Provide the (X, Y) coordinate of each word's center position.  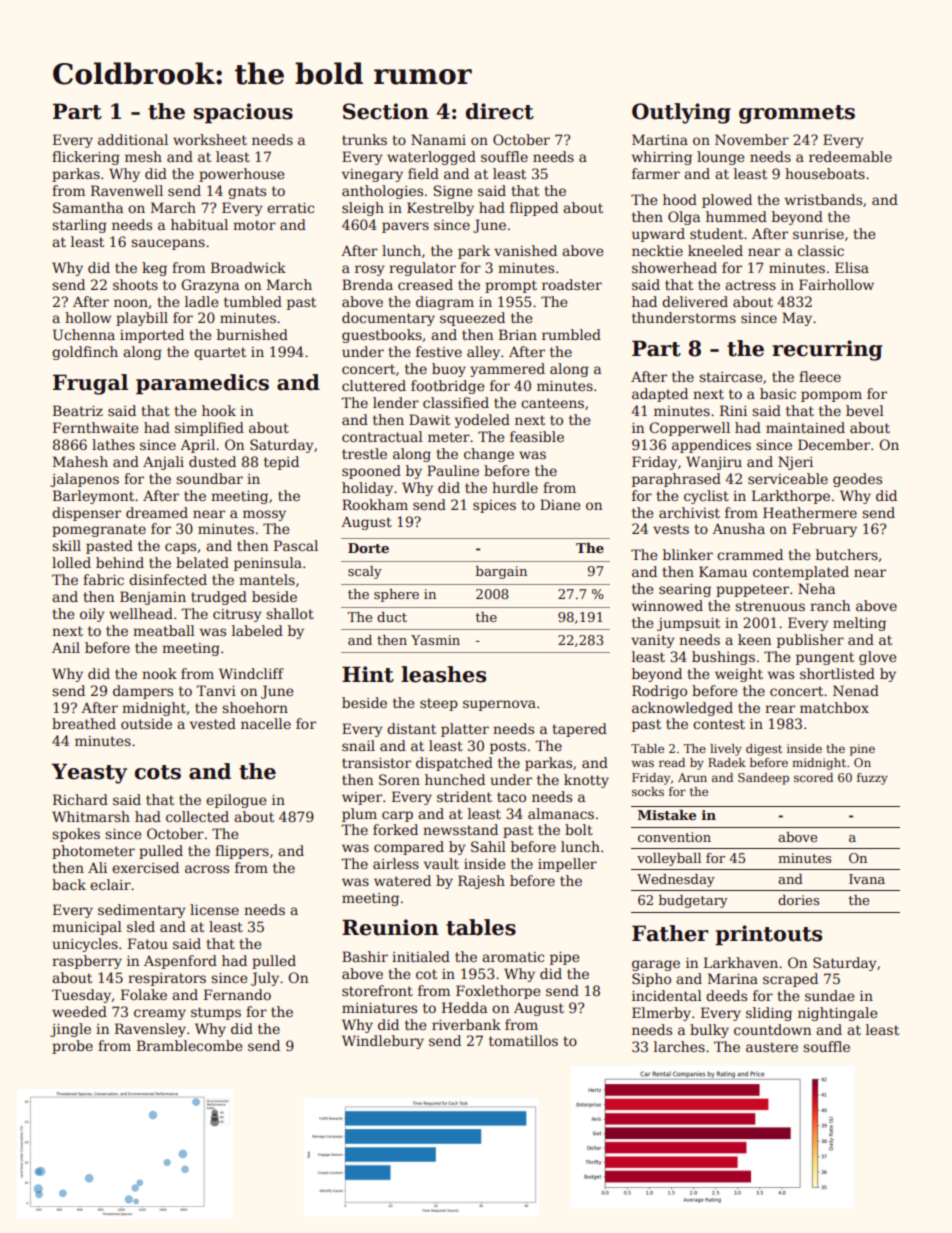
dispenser (86, 514)
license (214, 909)
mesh (143, 156)
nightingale (838, 1014)
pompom (831, 396)
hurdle (515, 487)
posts (508, 747)
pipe (565, 958)
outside (146, 723)
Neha (816, 588)
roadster (572, 284)
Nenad (856, 690)
